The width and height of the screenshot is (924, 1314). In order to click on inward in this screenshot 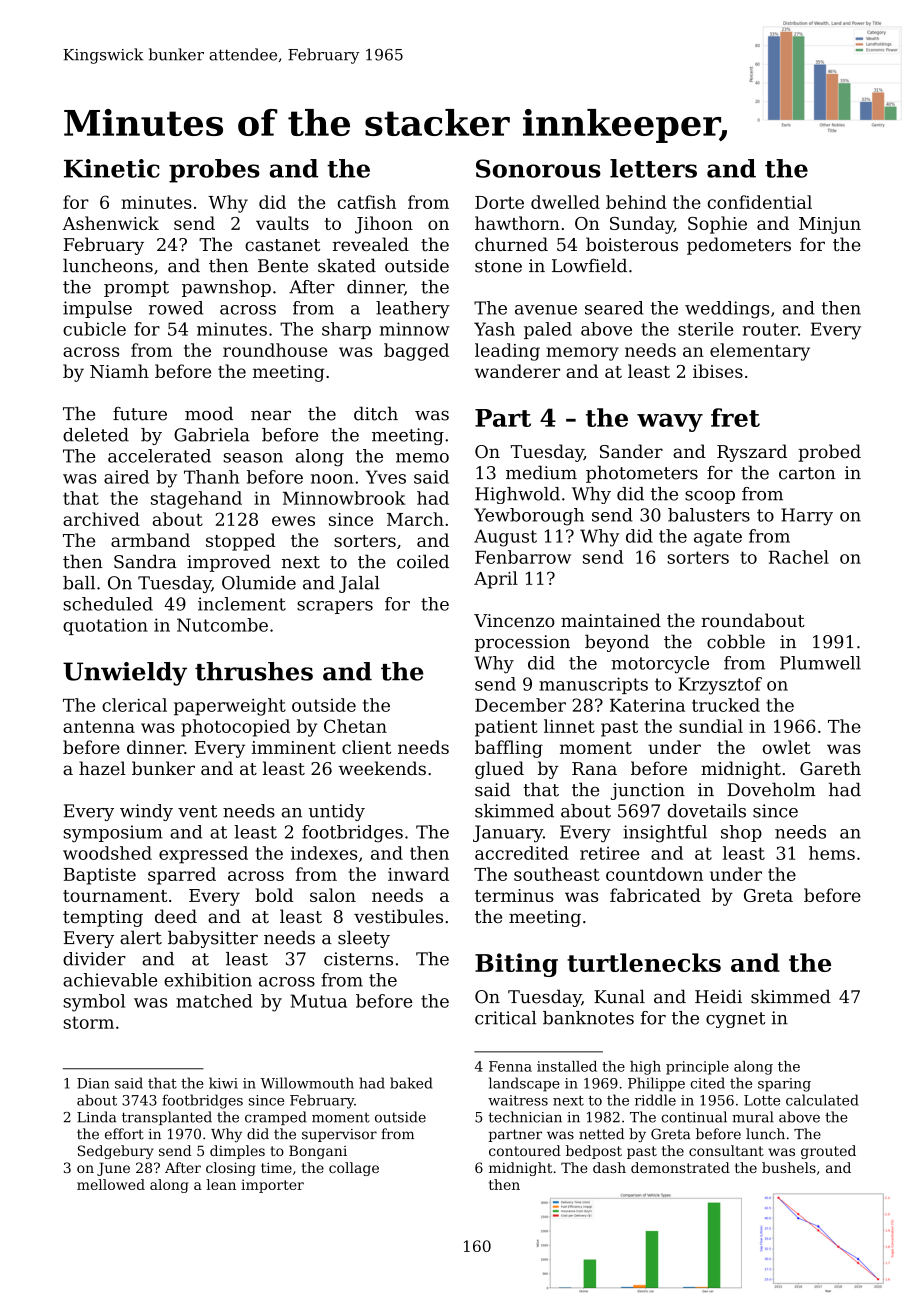, I will do `click(418, 874)`.
